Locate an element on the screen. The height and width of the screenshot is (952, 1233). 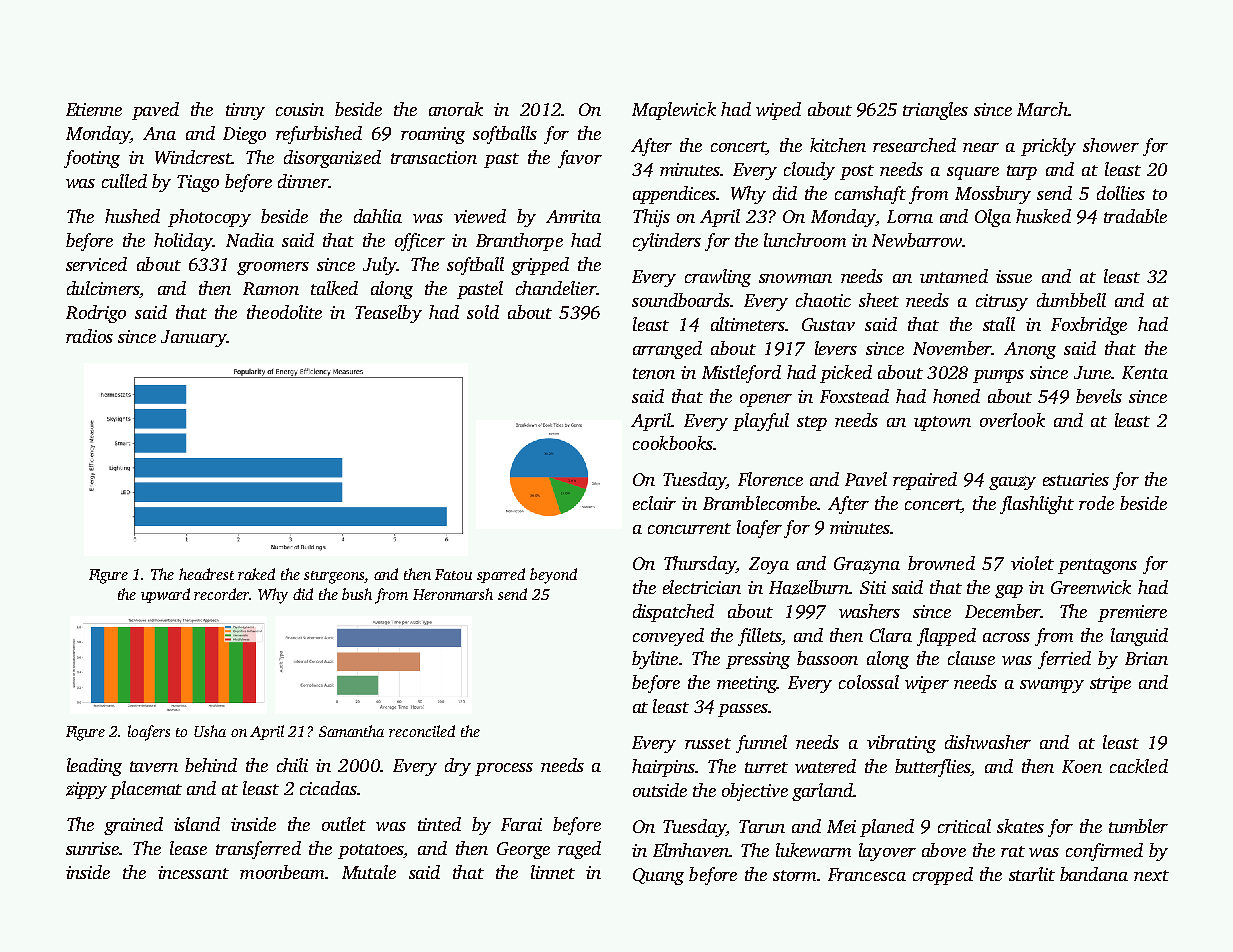
reconciled is located at coordinates (422, 731).
